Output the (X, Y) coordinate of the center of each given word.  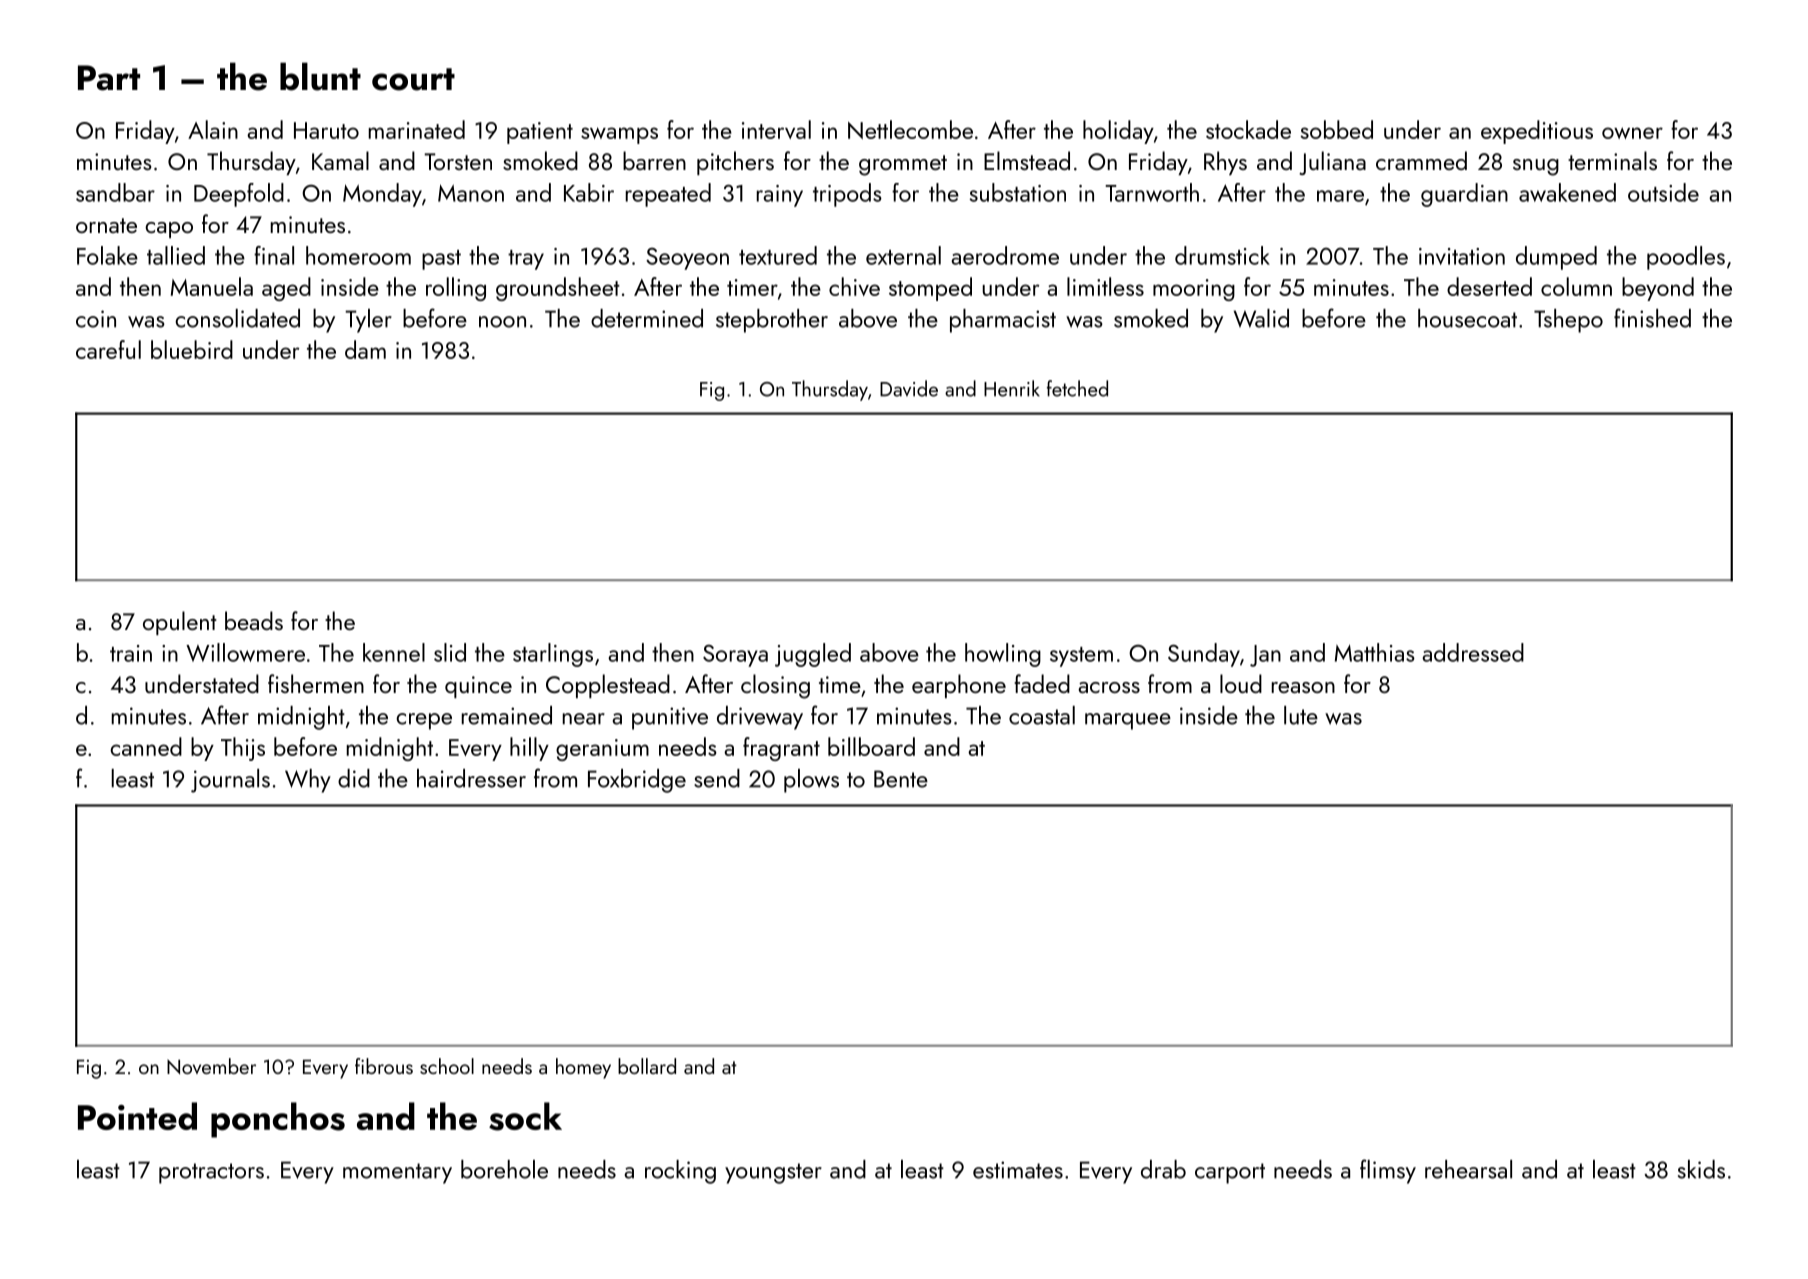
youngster (773, 1173)
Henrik (1012, 388)
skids (1701, 1169)
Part (109, 78)
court (413, 79)
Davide (909, 388)
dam (365, 349)
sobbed (1336, 129)
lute (1301, 715)
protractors (211, 1173)
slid (450, 652)
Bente (901, 779)
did (354, 778)
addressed (1473, 652)
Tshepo (1568, 321)
